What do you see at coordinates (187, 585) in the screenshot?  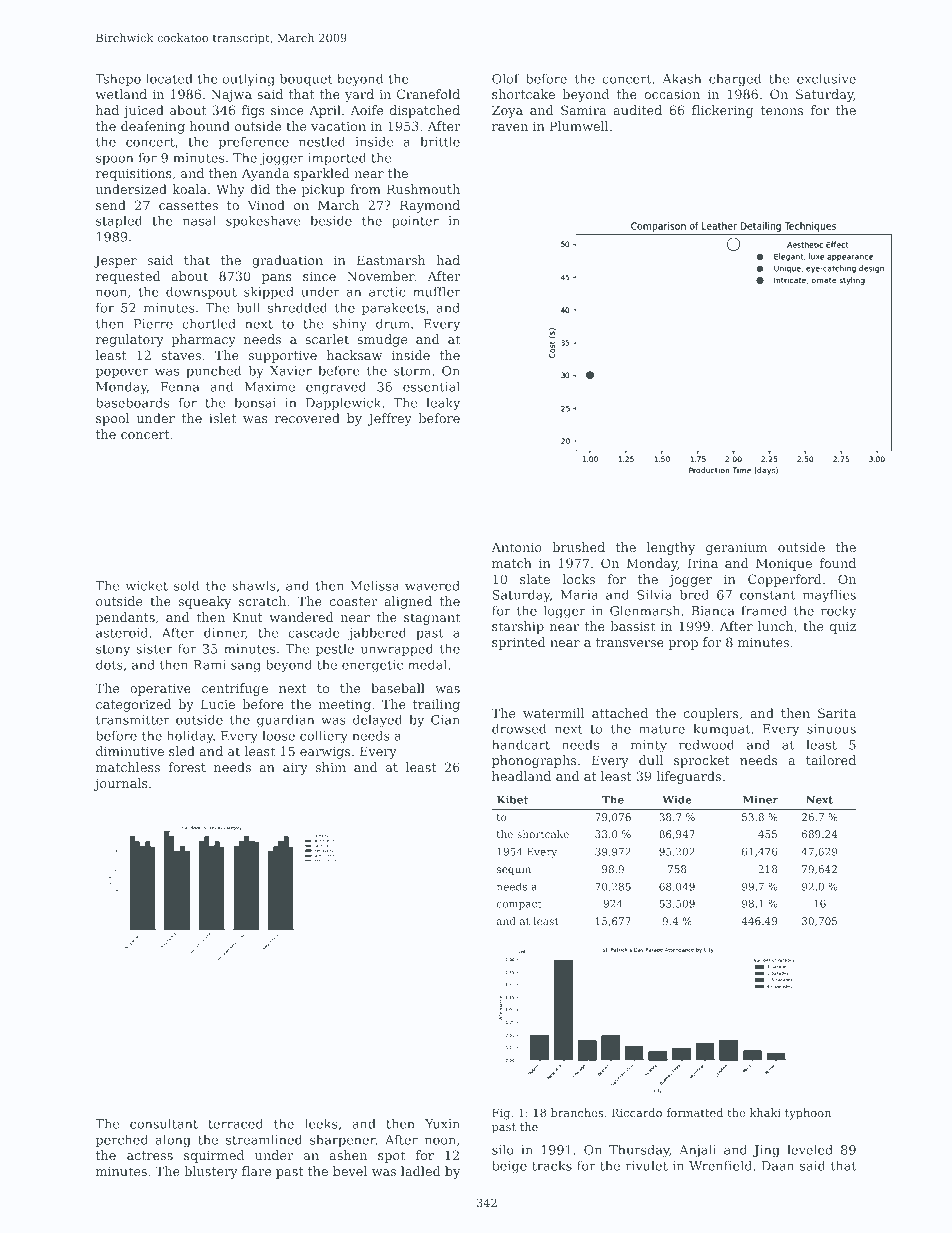 I see `sold` at bounding box center [187, 585].
